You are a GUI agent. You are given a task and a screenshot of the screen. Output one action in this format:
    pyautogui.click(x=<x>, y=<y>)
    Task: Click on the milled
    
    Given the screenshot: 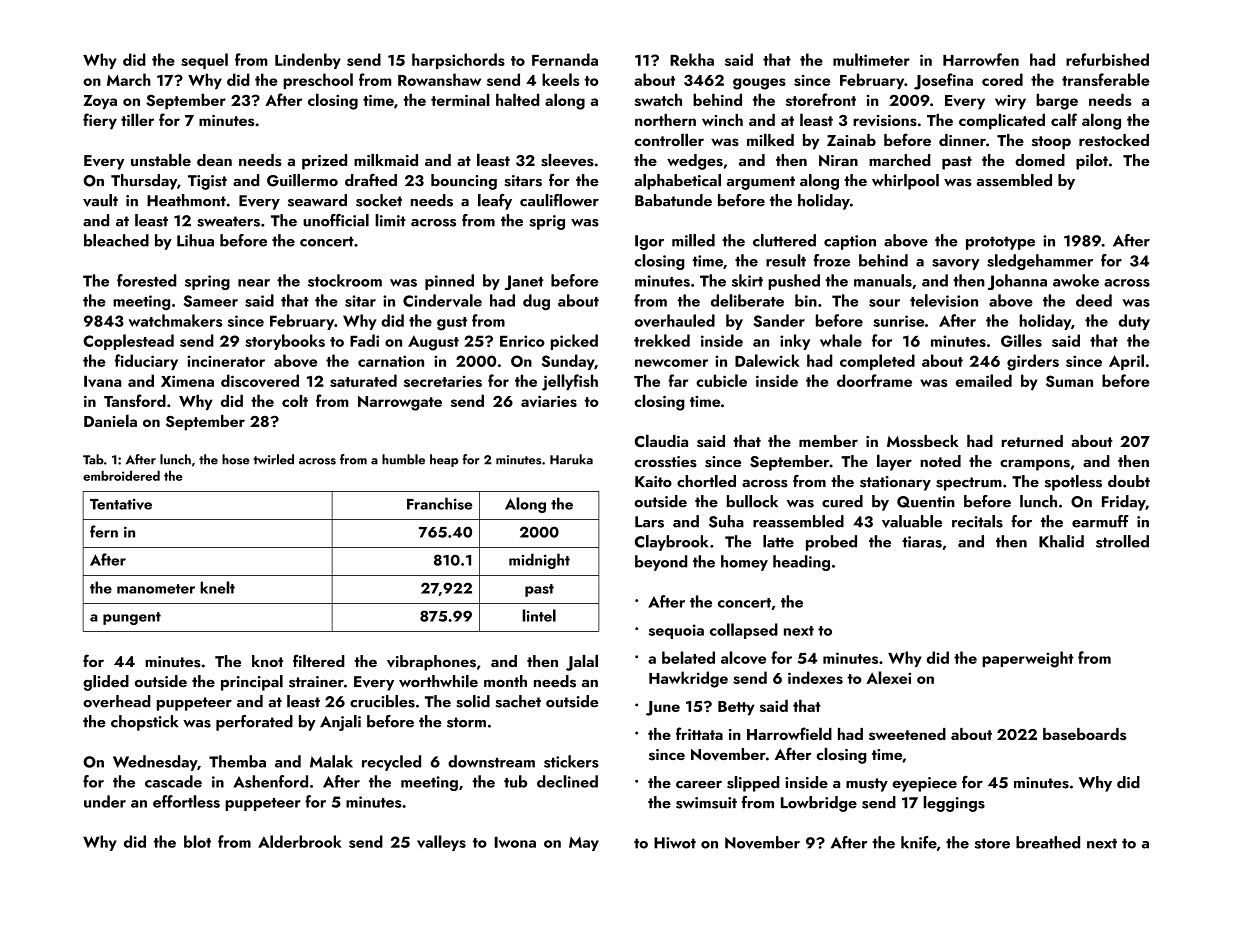 What is the action you would take?
    pyautogui.click(x=693, y=240)
